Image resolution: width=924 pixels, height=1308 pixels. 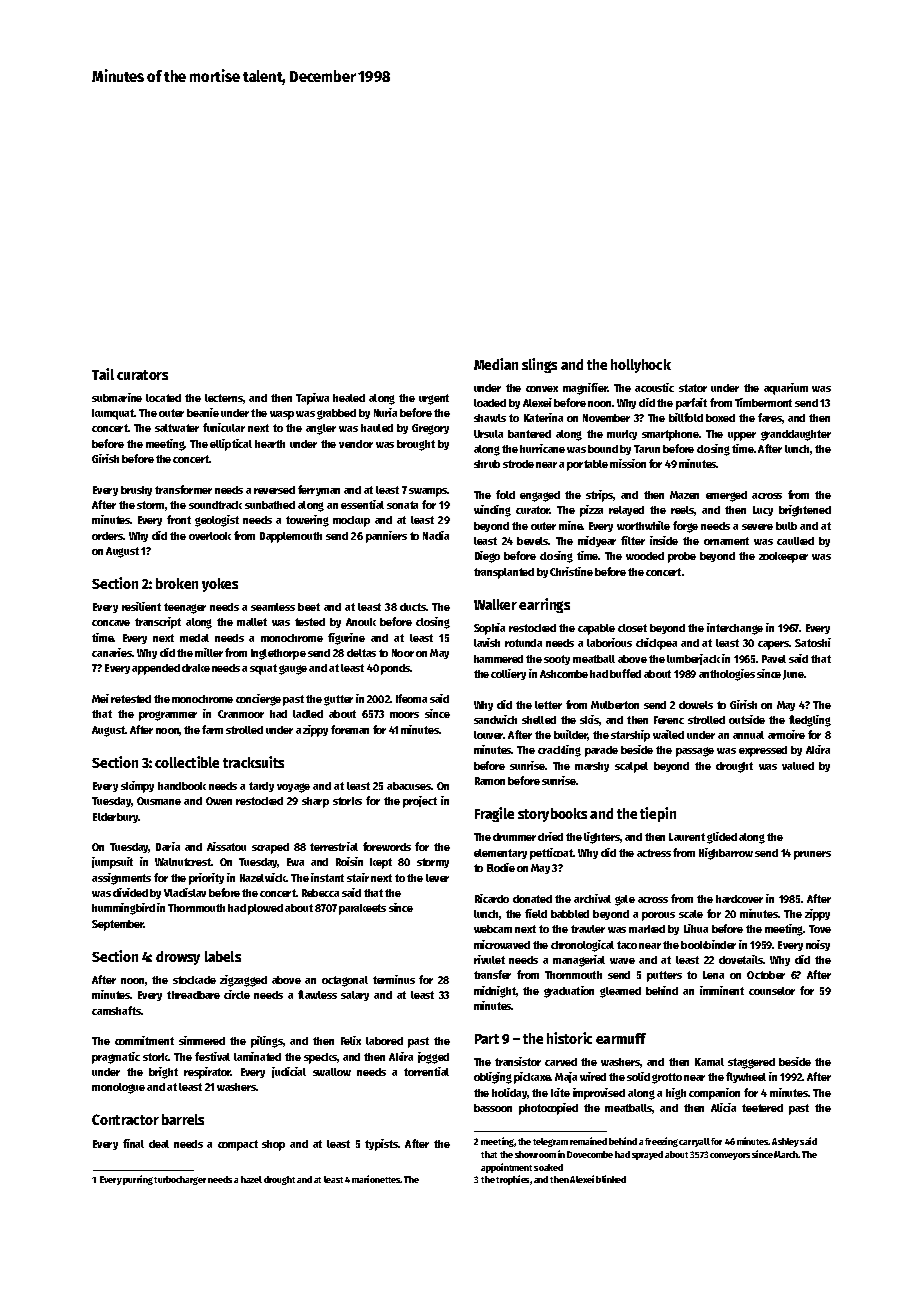 What do you see at coordinates (376, 1179) in the page?
I see `marionettes` at bounding box center [376, 1179].
